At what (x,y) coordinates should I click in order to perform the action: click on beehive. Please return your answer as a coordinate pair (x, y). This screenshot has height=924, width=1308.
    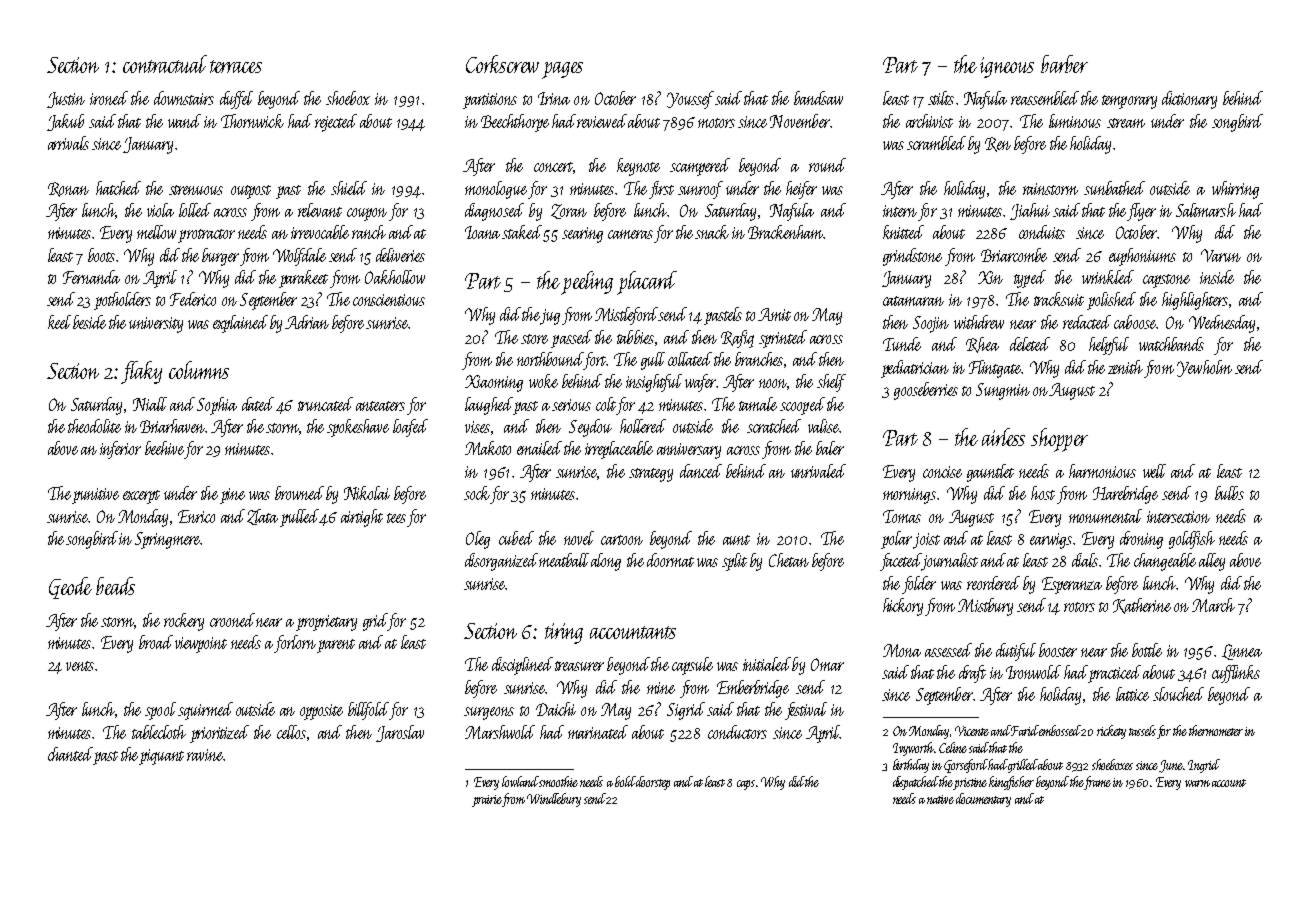
    Looking at the image, I should click on (164, 448).
